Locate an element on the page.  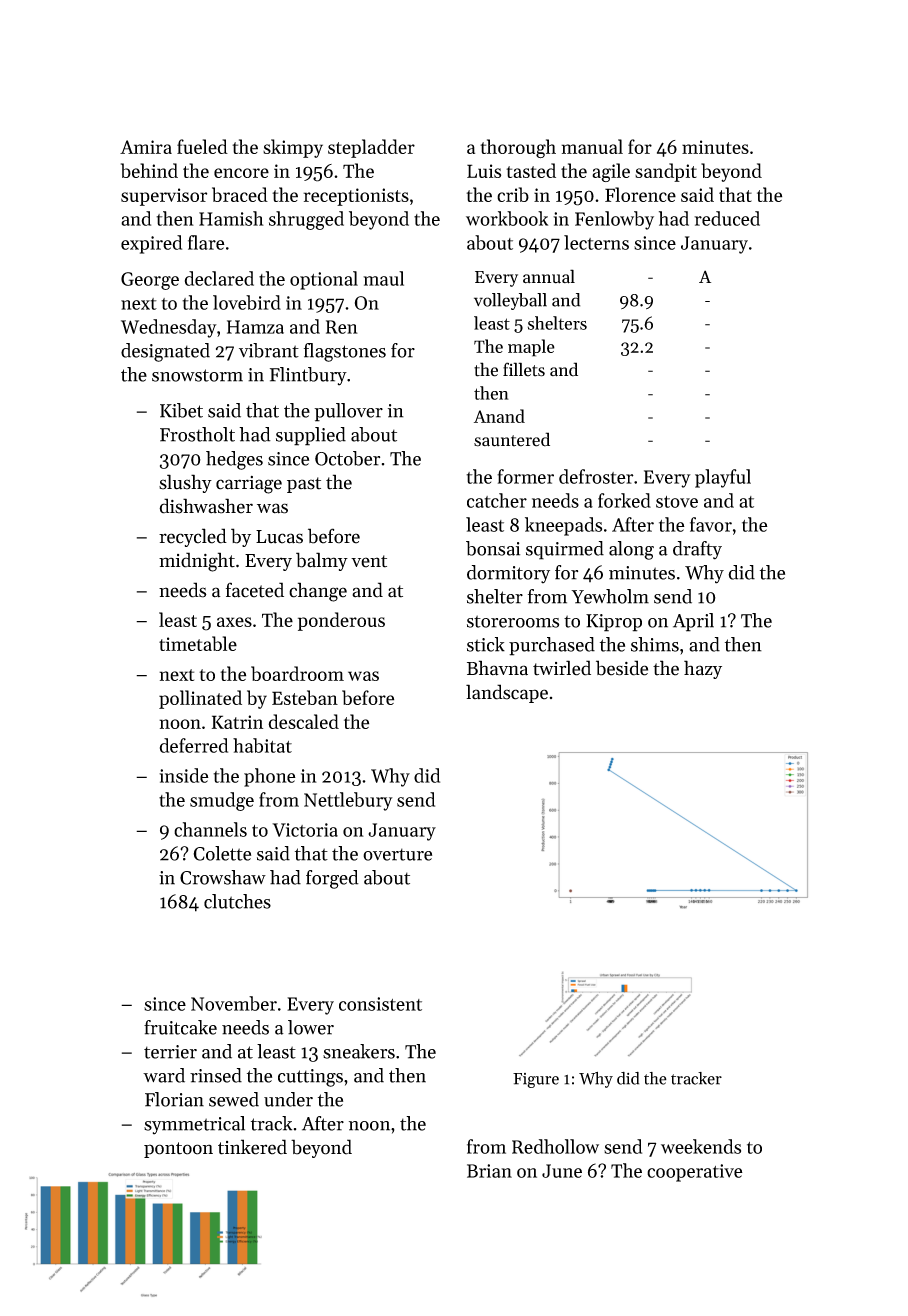
hedges is located at coordinates (234, 460).
